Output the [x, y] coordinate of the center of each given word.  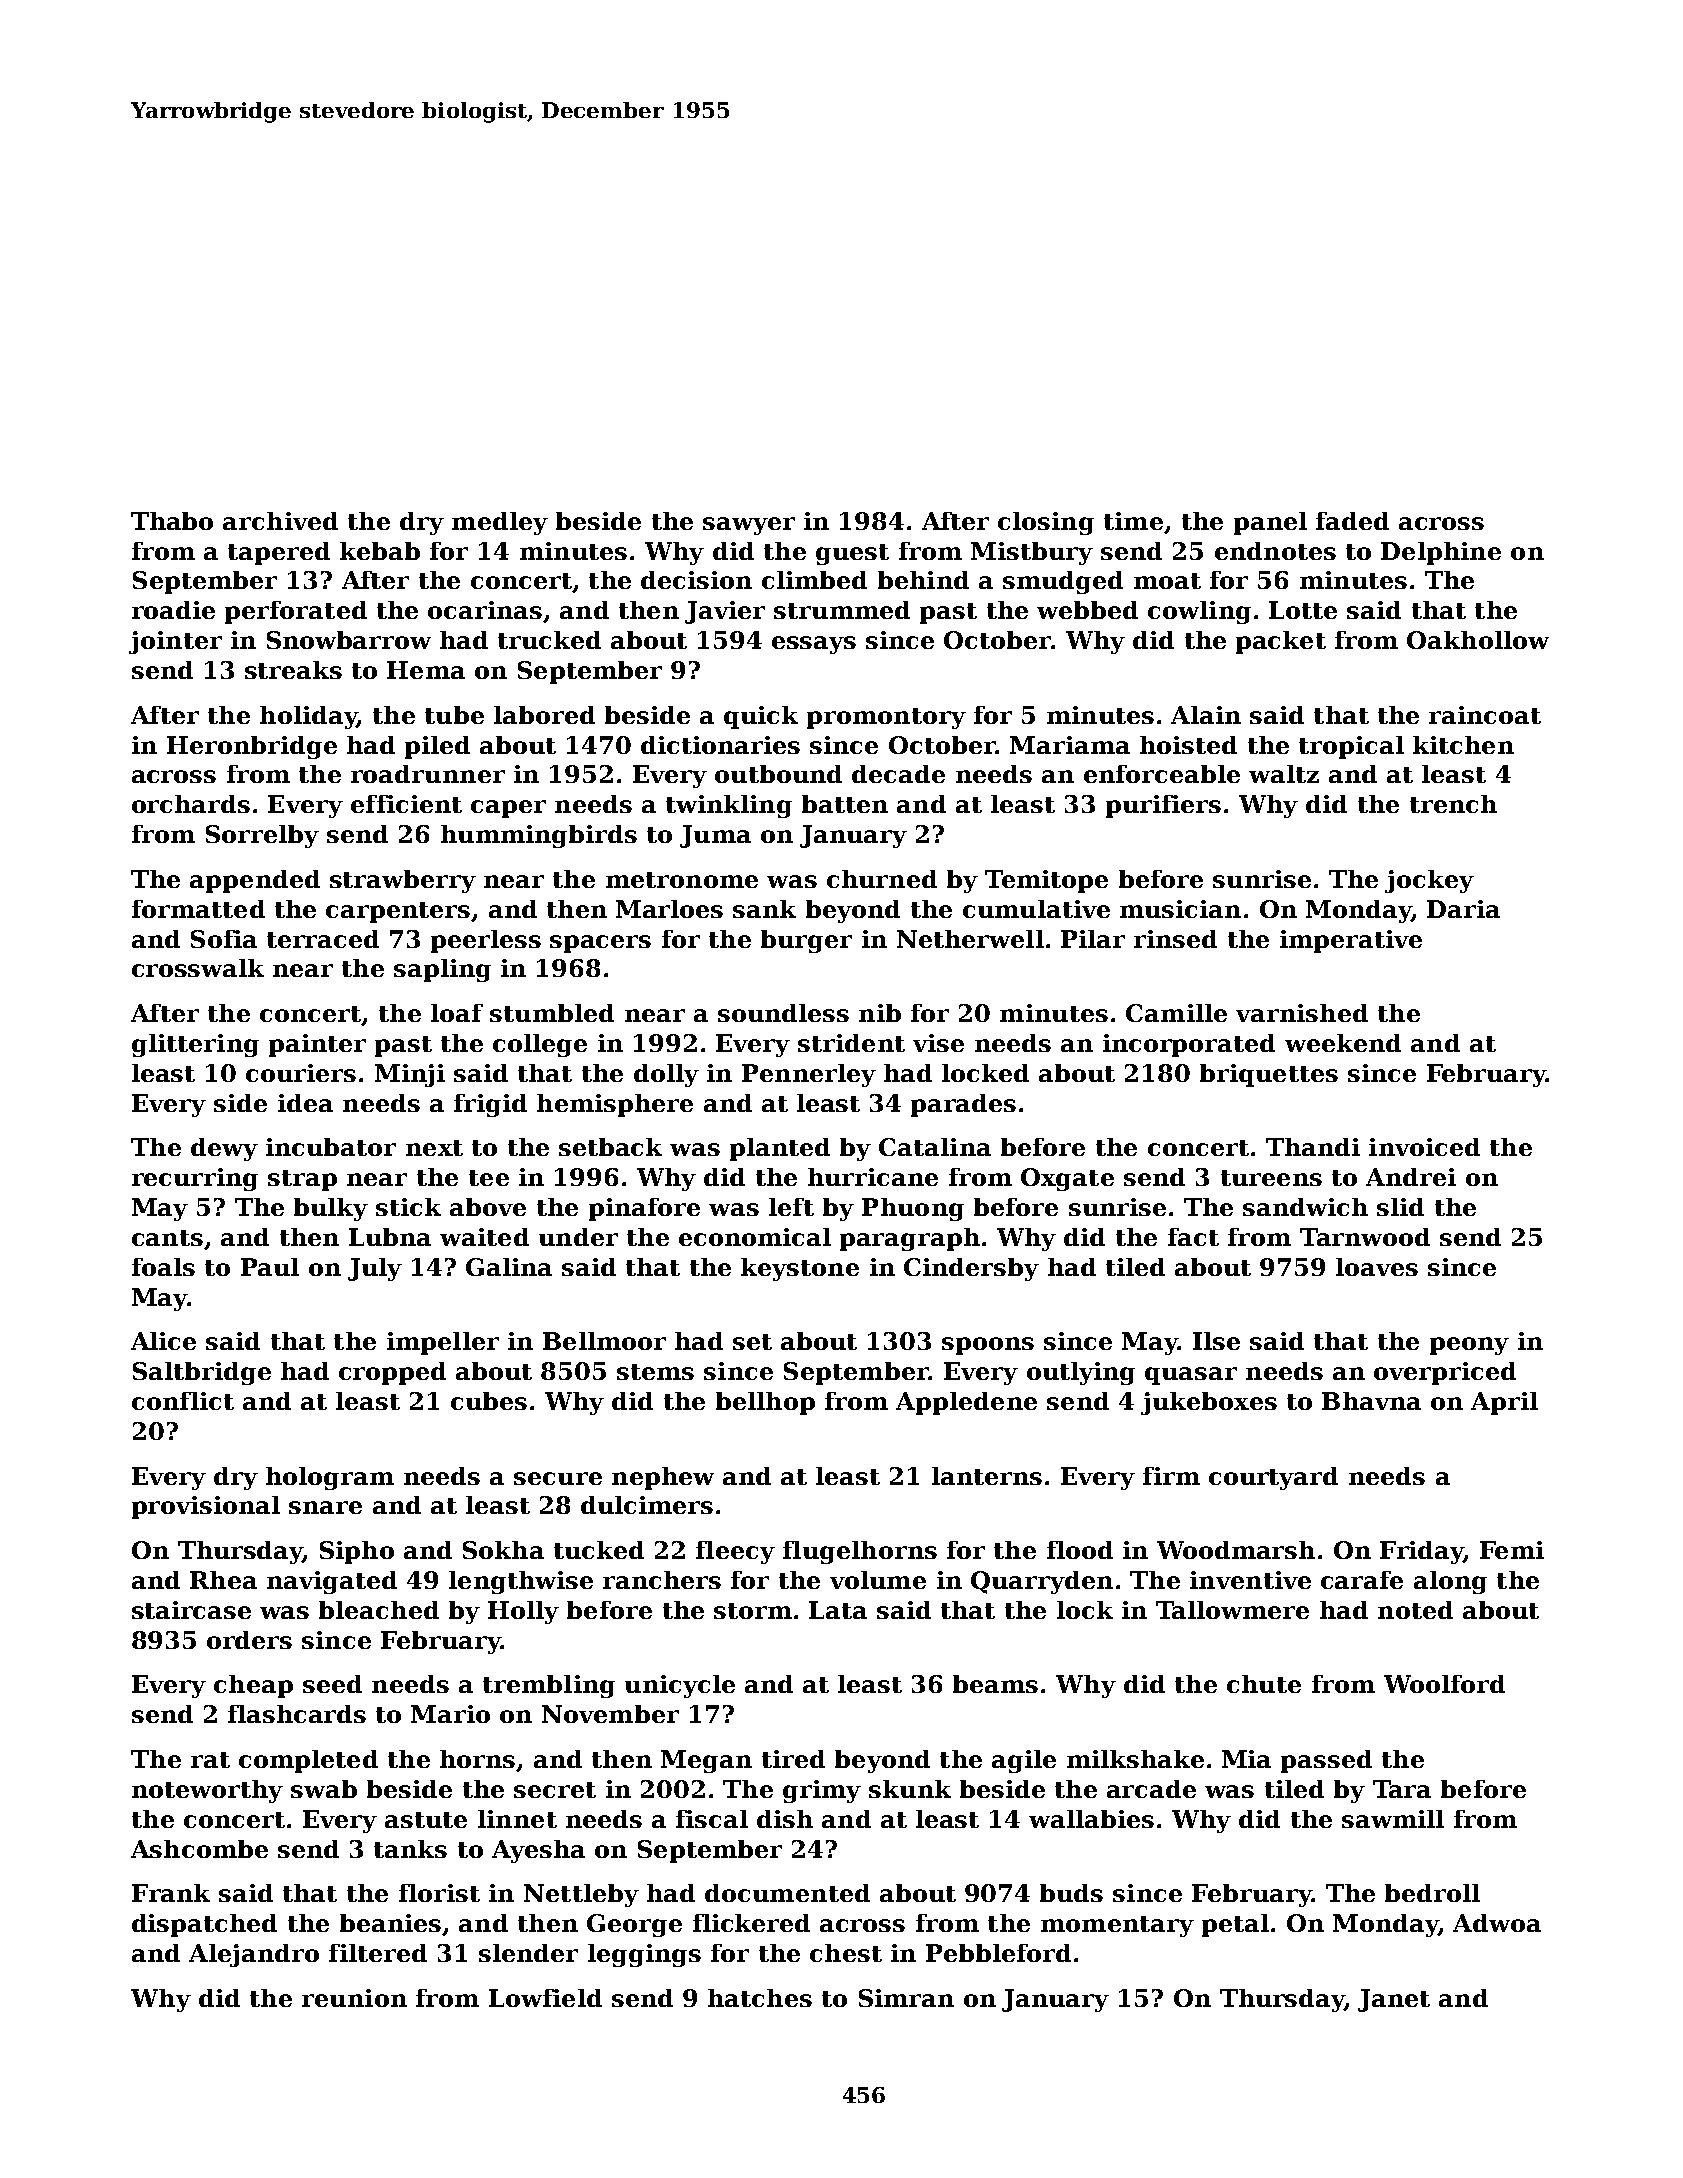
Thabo [172, 521]
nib [880, 1013]
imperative [1351, 941]
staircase [191, 1610]
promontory [886, 718]
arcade [1151, 1789]
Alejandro [254, 1955]
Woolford [1444, 1684]
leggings [644, 1955]
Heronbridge [252, 747]
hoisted [1188, 745]
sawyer [749, 526]
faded [1352, 521]
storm [753, 1611]
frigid [490, 1105]
